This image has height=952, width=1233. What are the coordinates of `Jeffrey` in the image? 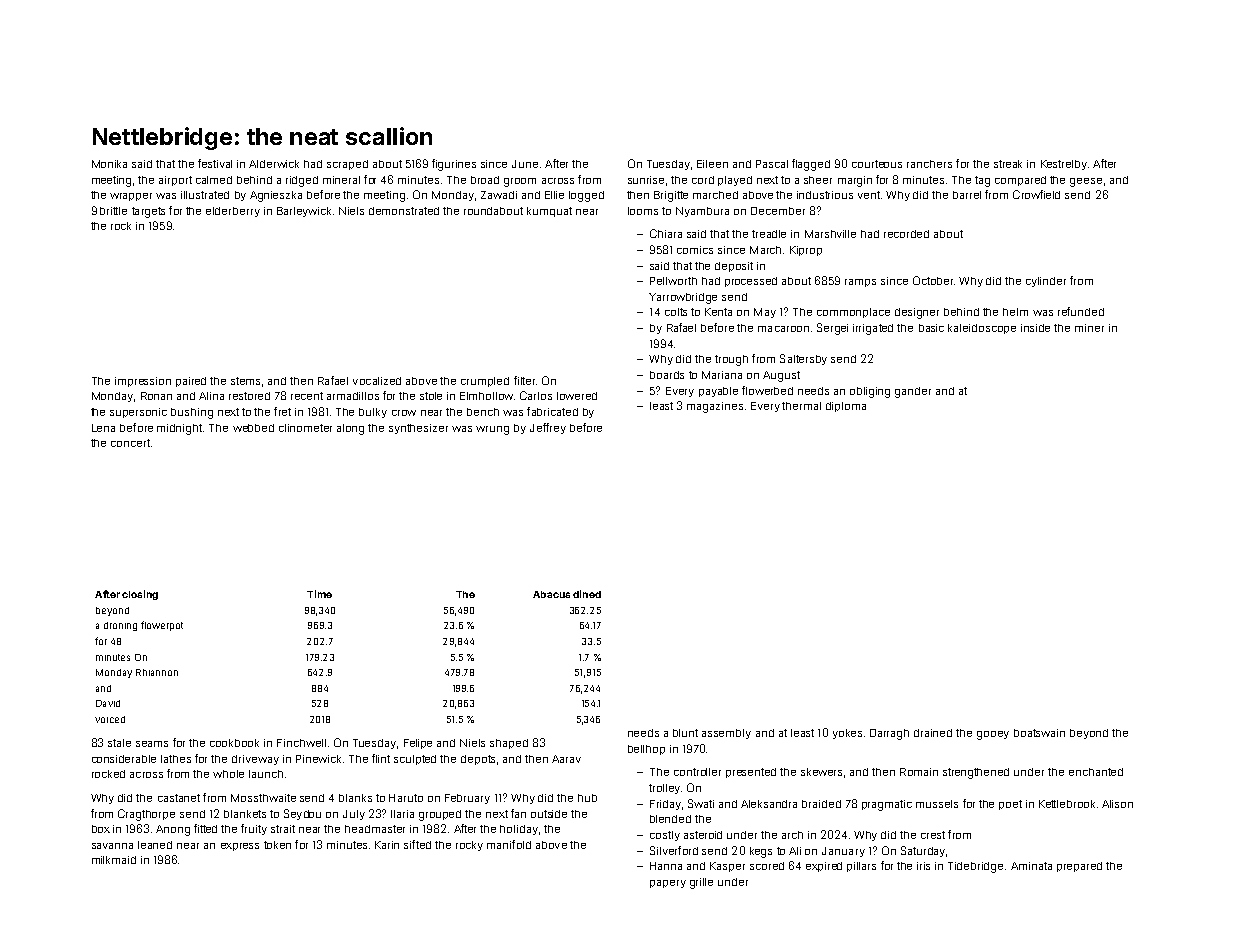 It's located at (548, 428).
